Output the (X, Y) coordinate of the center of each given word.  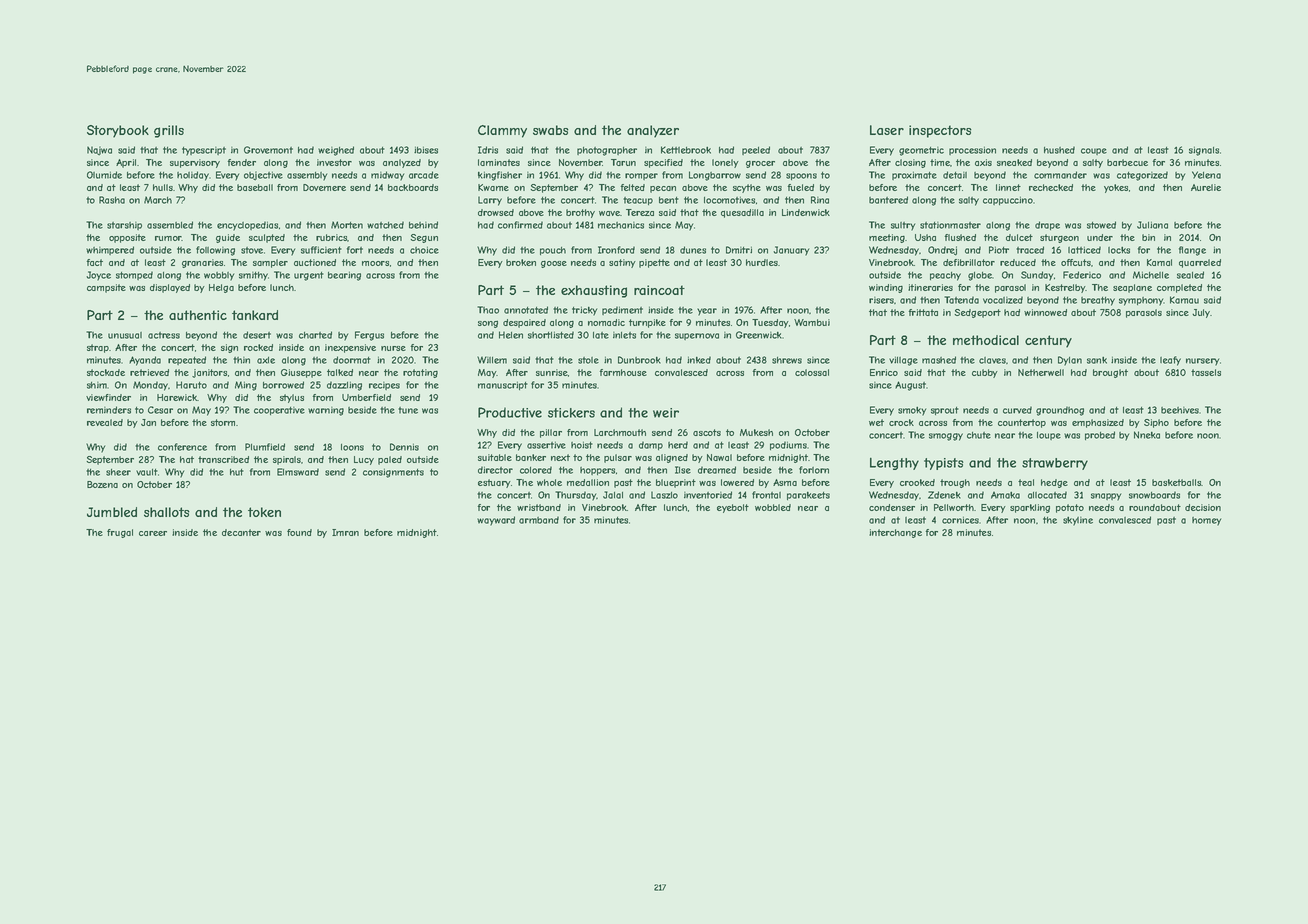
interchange (895, 533)
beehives (1180, 410)
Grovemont (268, 150)
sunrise (552, 372)
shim (97, 385)
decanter (241, 532)
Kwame (493, 187)
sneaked (1014, 162)
